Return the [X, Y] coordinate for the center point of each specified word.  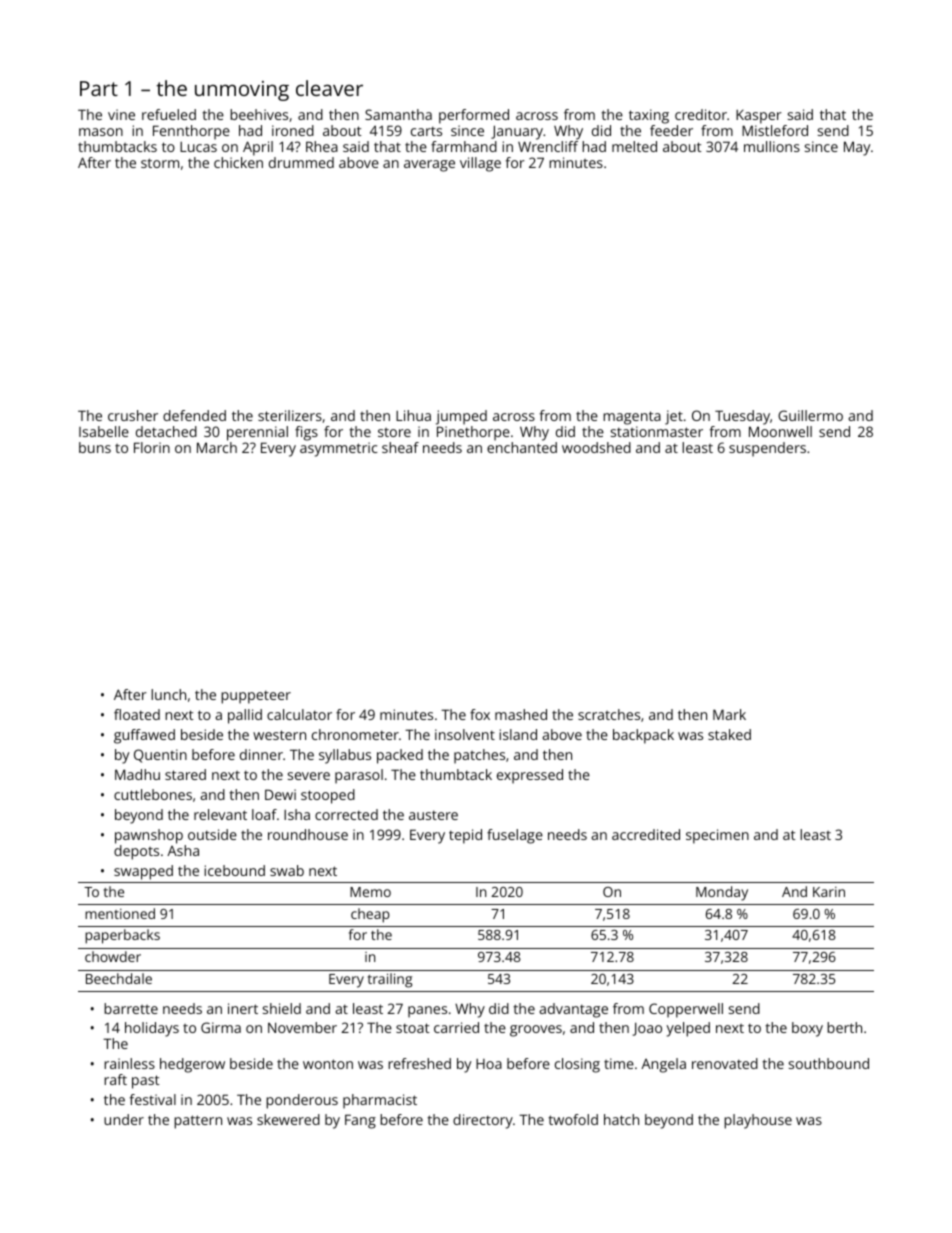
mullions [772, 146]
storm [160, 163]
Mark [729, 714]
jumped [461, 417]
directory [483, 1121]
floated [137, 714]
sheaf [400, 447]
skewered [288, 1119]
